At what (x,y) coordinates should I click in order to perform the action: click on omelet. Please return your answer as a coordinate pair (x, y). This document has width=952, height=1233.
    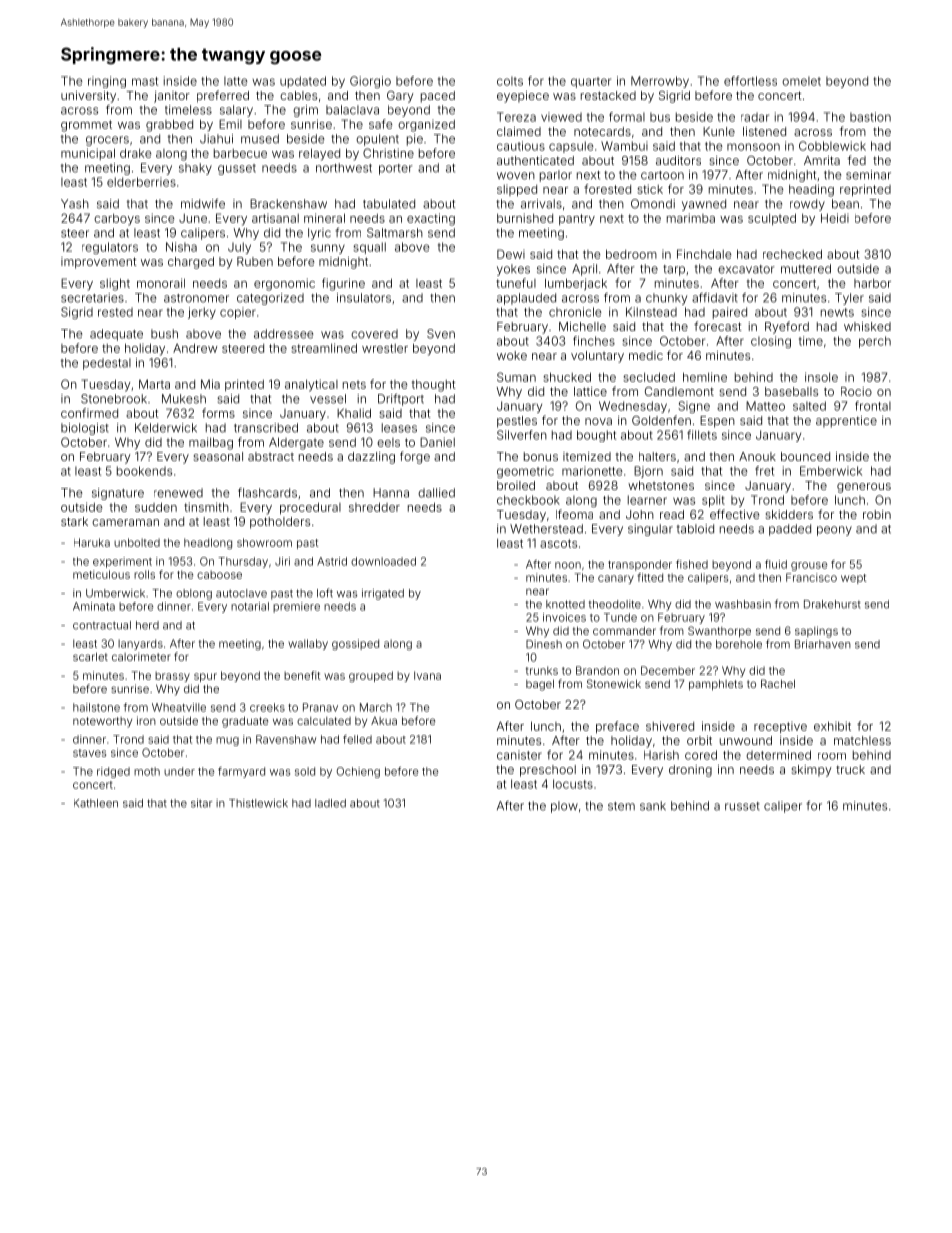
    Looking at the image, I should click on (801, 81).
